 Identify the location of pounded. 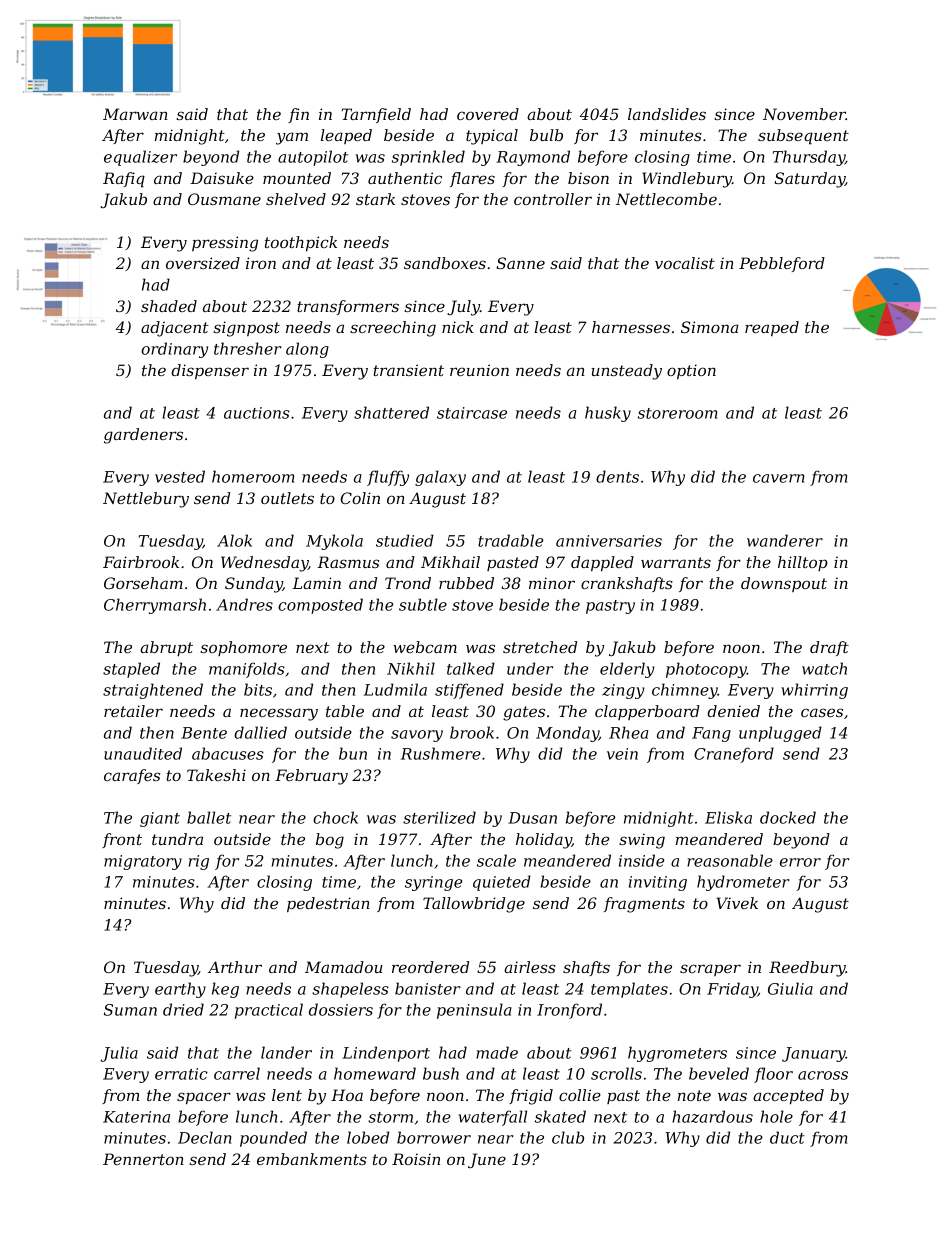
(273, 1139).
